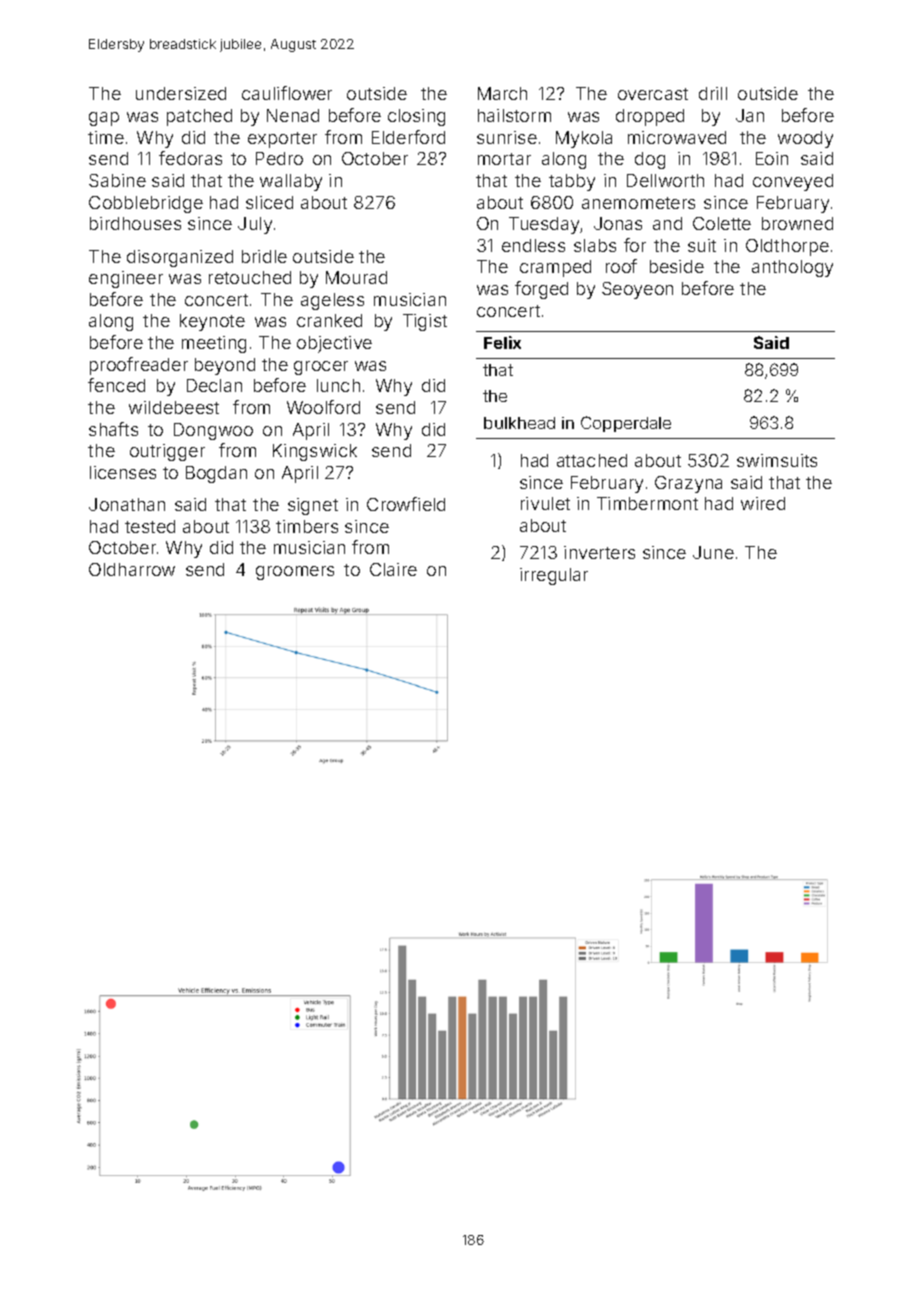 The width and height of the page is (924, 1311). I want to click on tested, so click(150, 526).
